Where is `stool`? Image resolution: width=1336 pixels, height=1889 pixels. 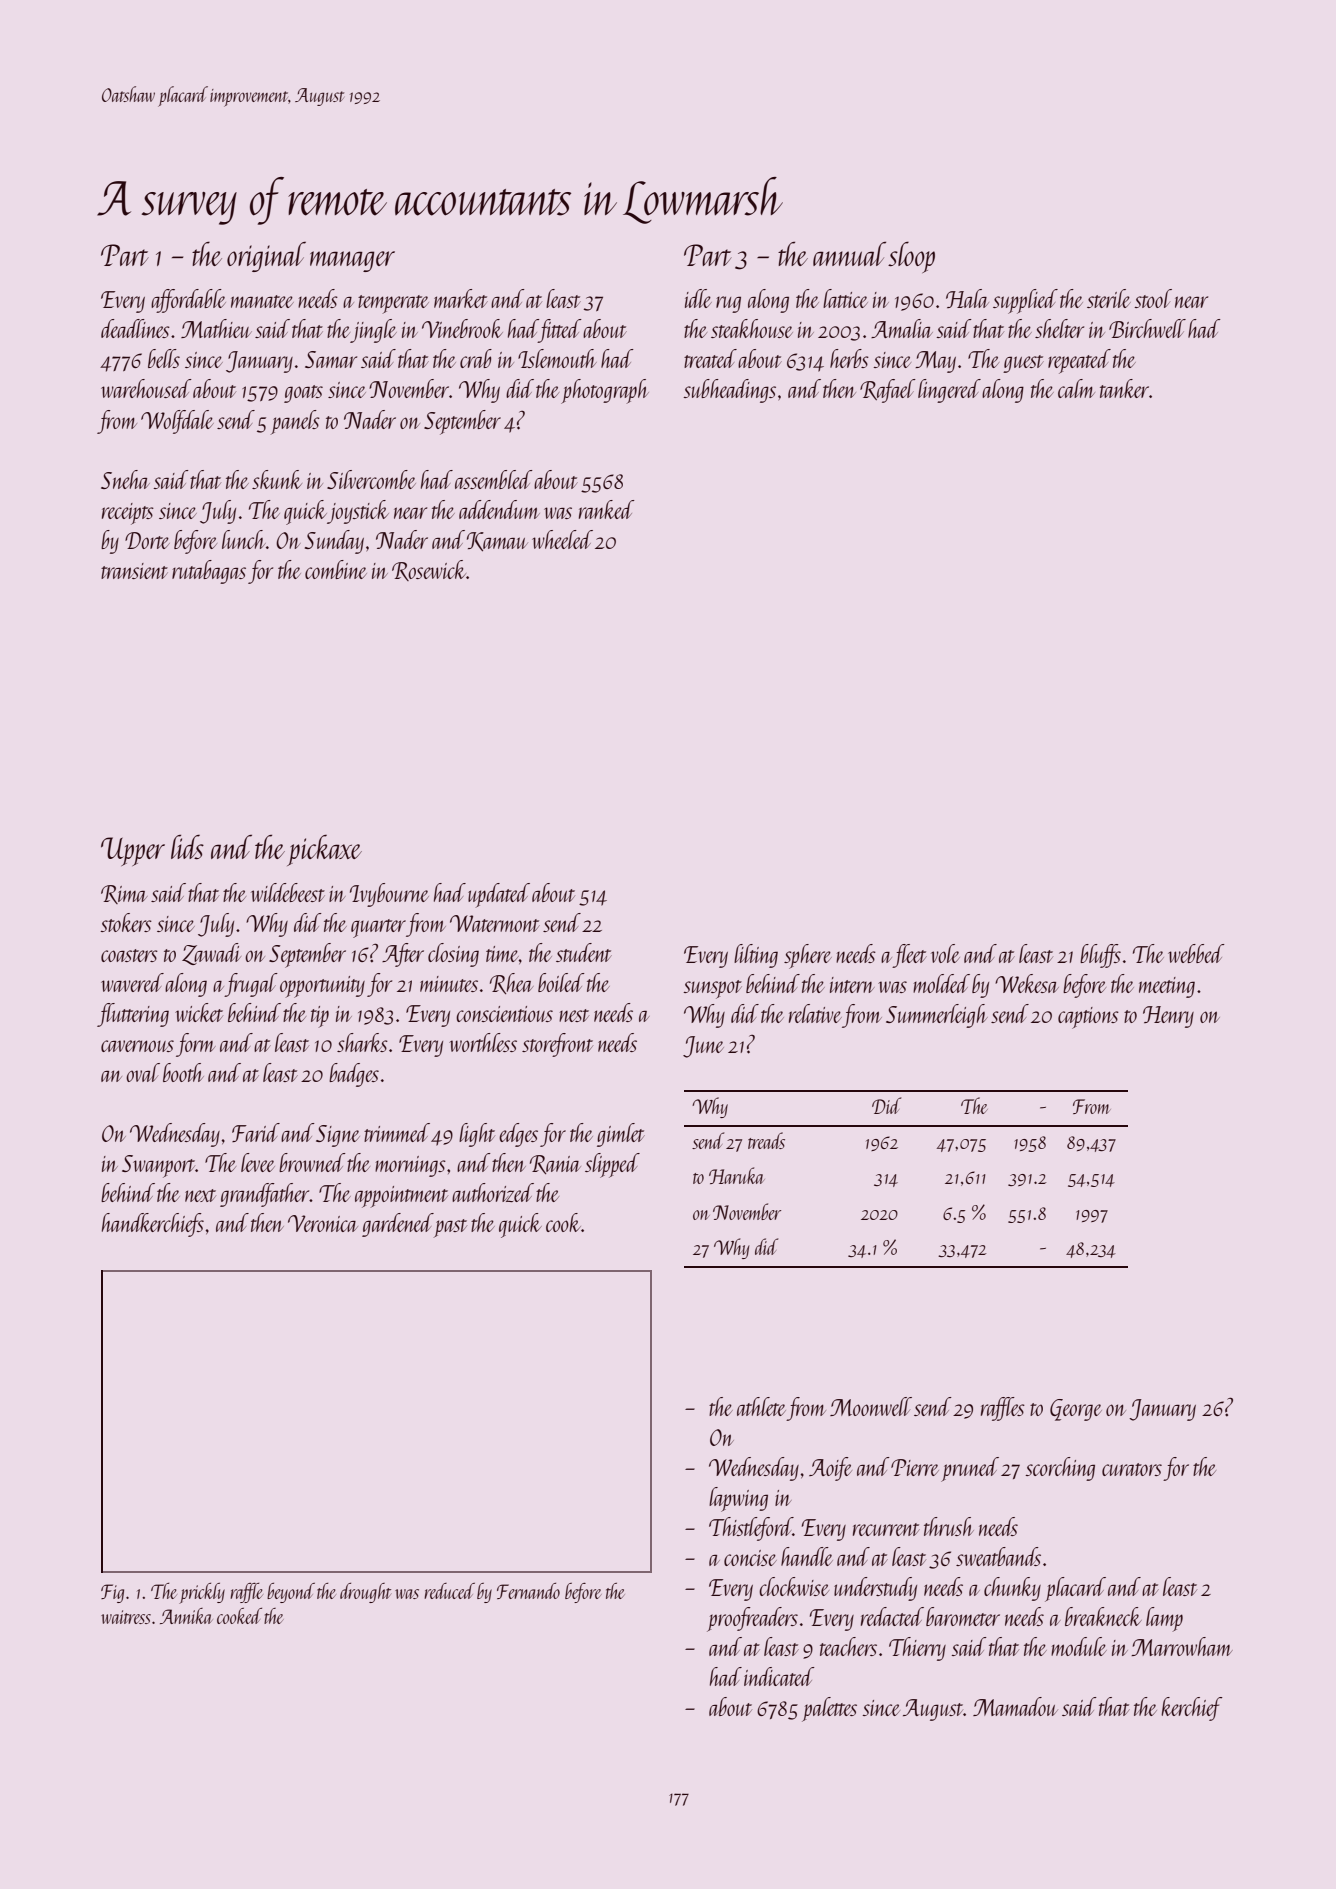 stool is located at coordinates (1153, 298).
